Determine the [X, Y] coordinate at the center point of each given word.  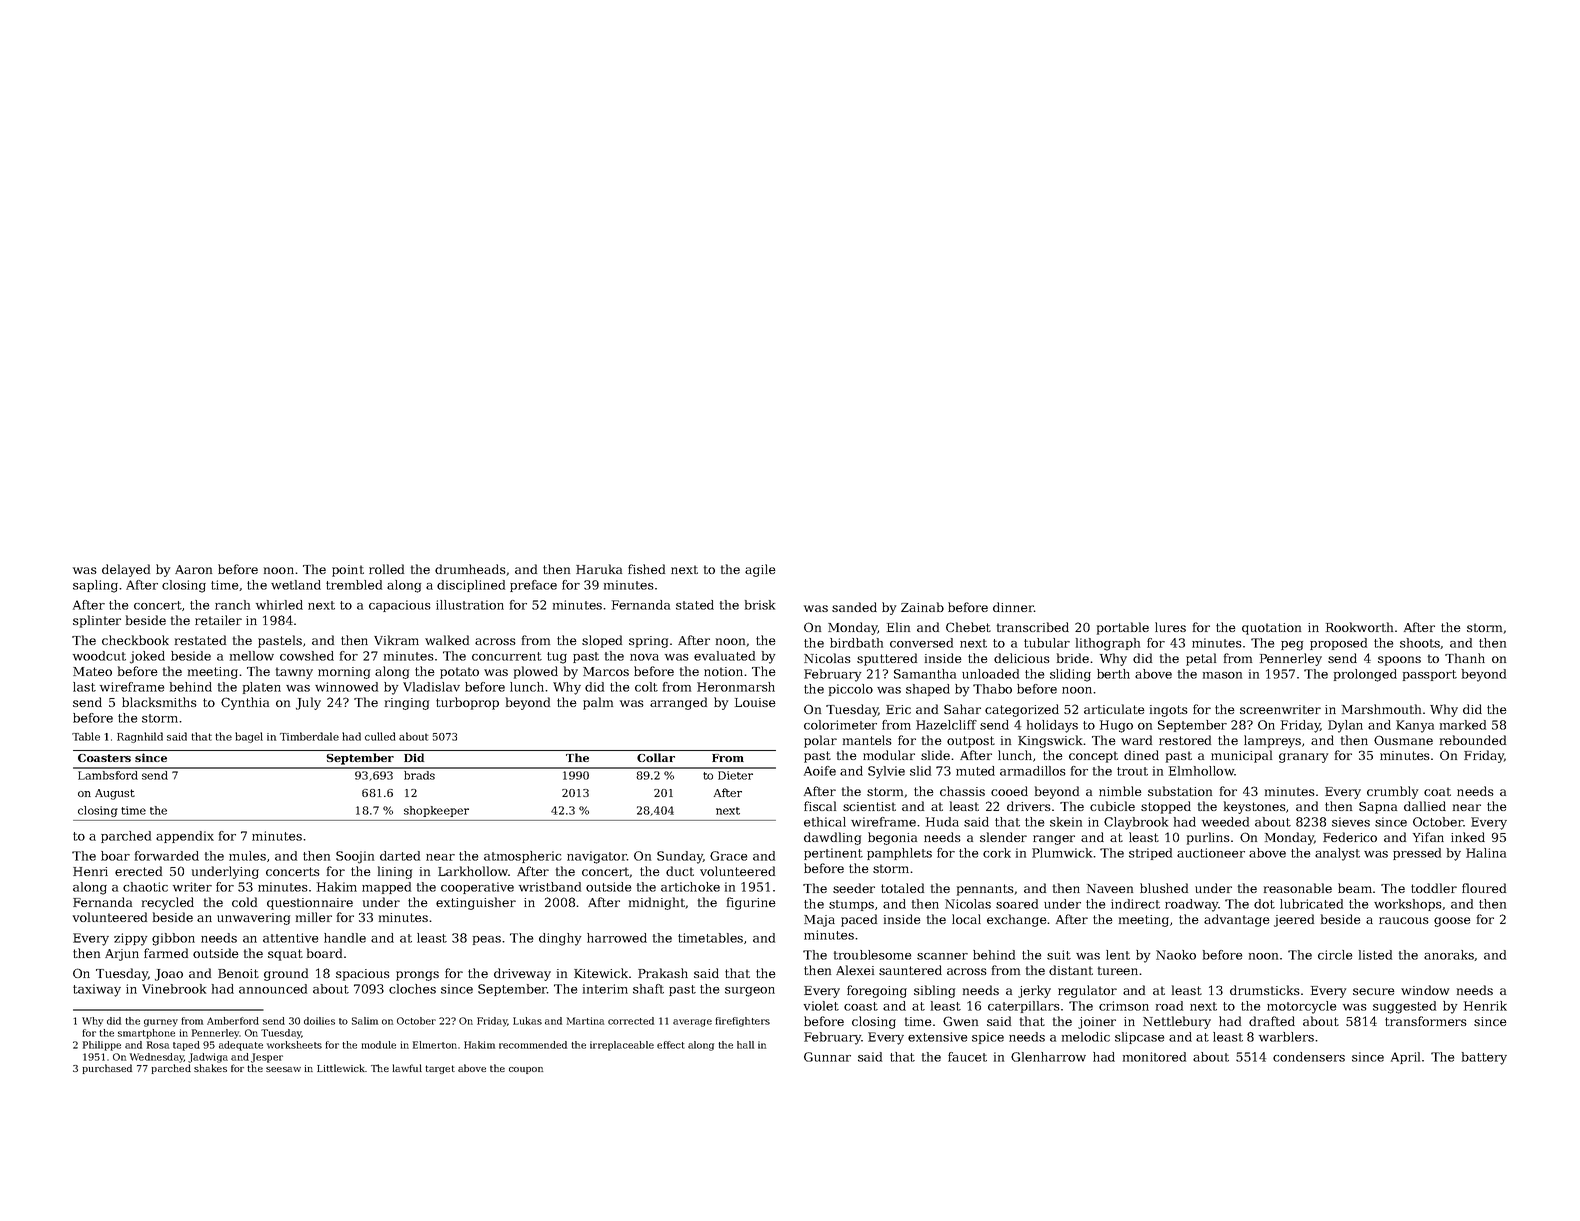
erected [138, 871]
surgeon [750, 992]
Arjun [122, 955]
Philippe [102, 1046]
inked [1468, 837]
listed [1375, 955]
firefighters [742, 1022]
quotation [1271, 629]
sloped [602, 641]
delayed [126, 570]
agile [760, 570]
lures [1170, 627]
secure [1374, 991]
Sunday [680, 857]
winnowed [346, 687]
